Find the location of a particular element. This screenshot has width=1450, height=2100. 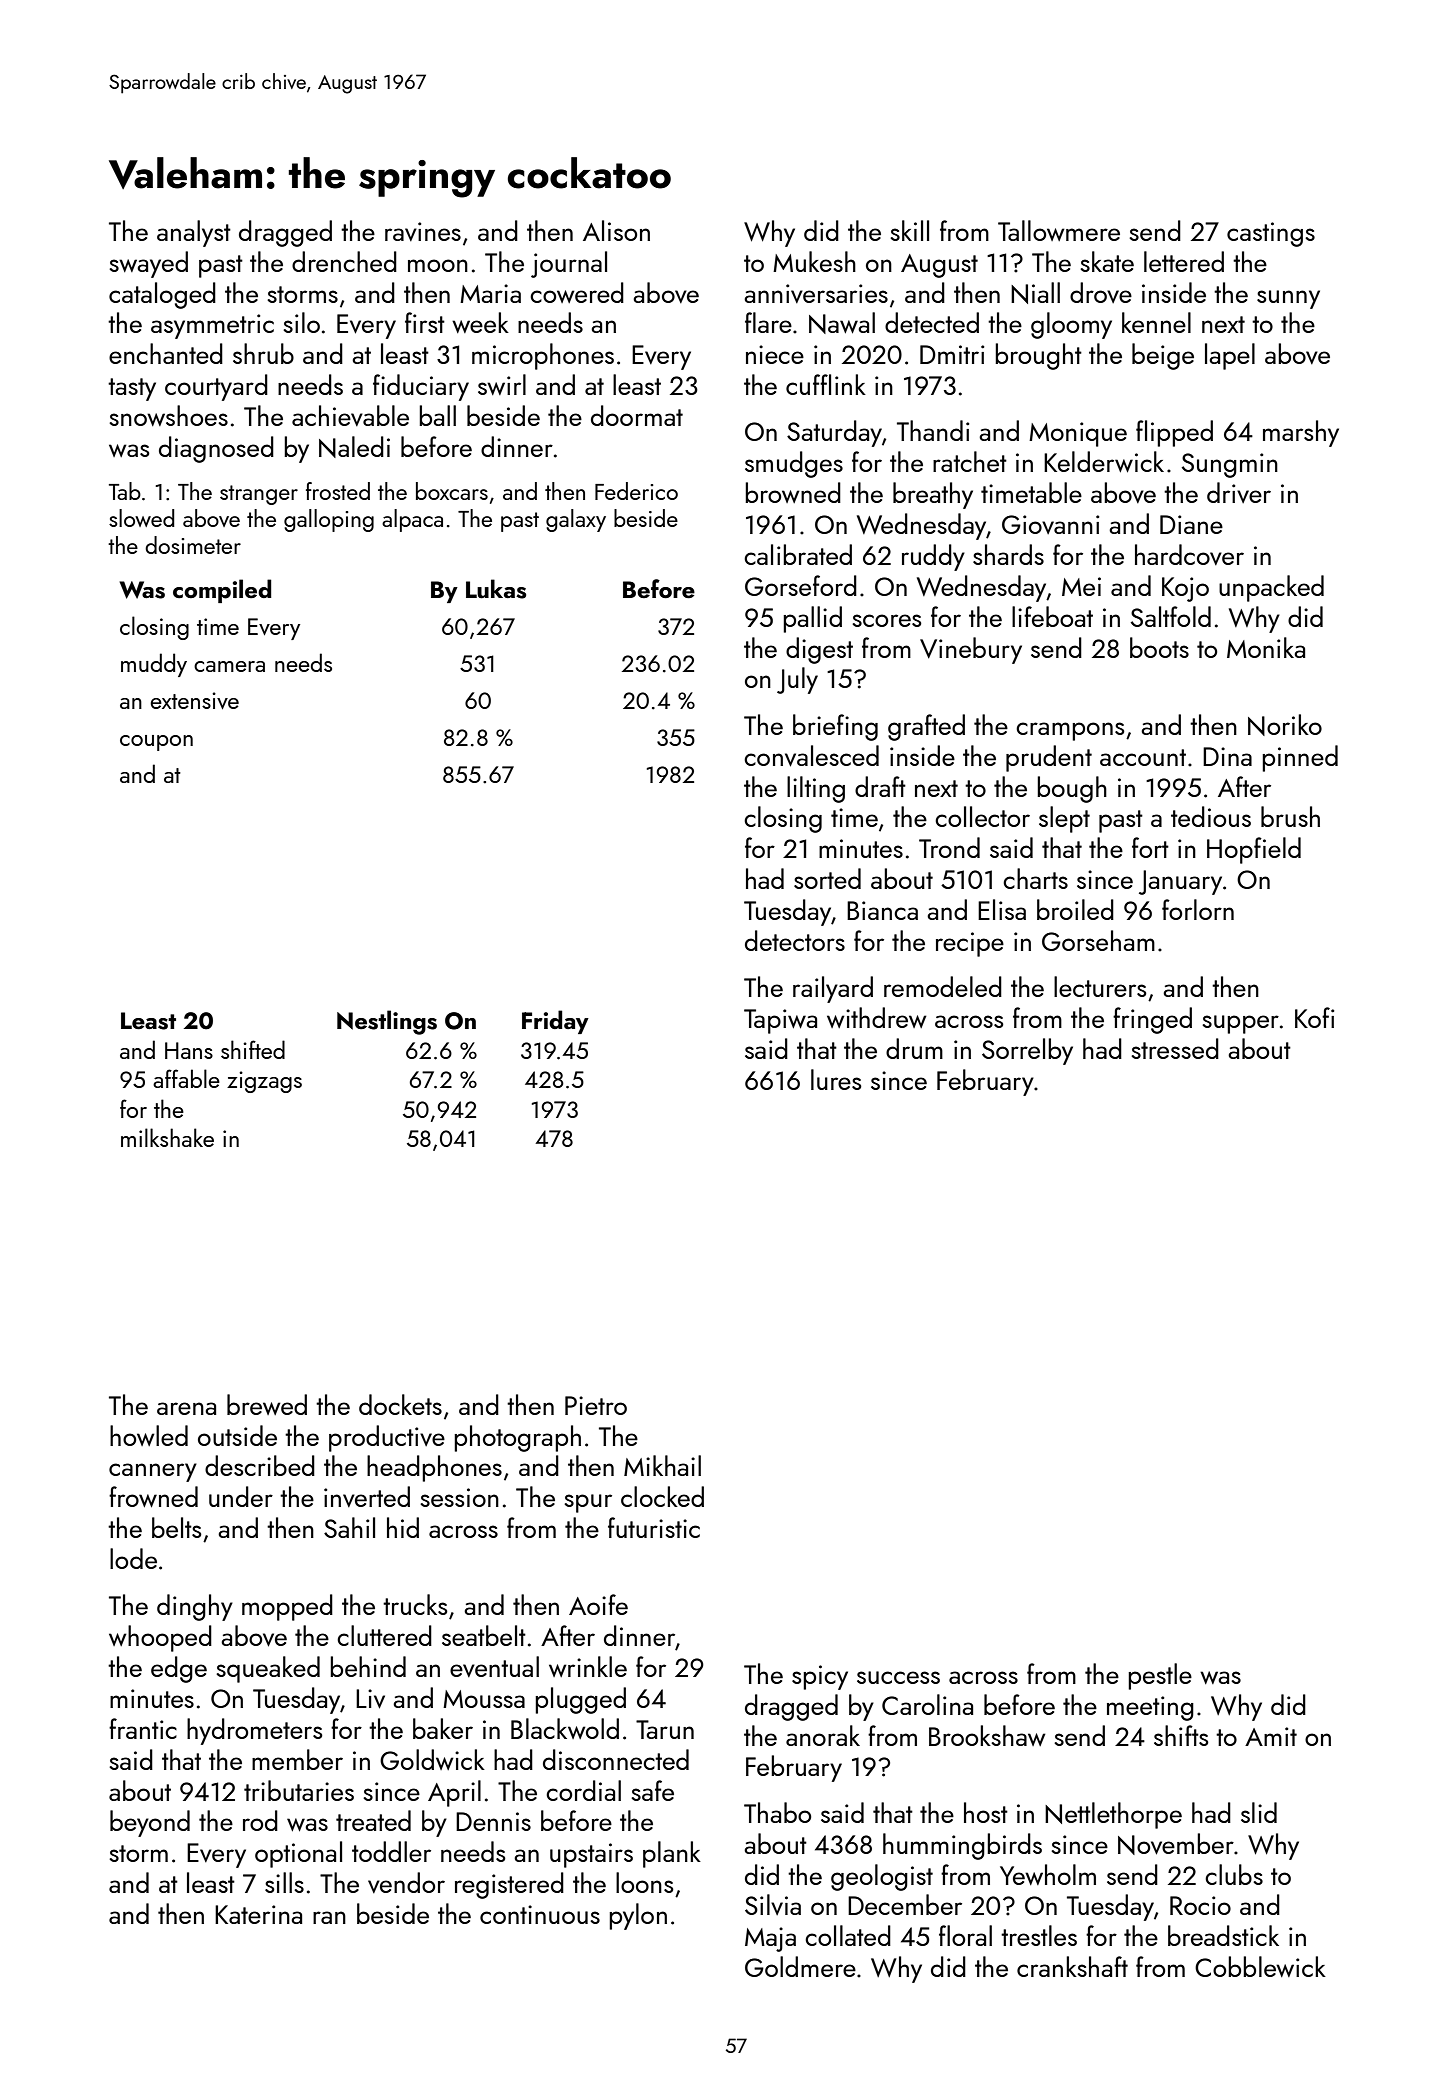

Katerina is located at coordinates (258, 1914).
